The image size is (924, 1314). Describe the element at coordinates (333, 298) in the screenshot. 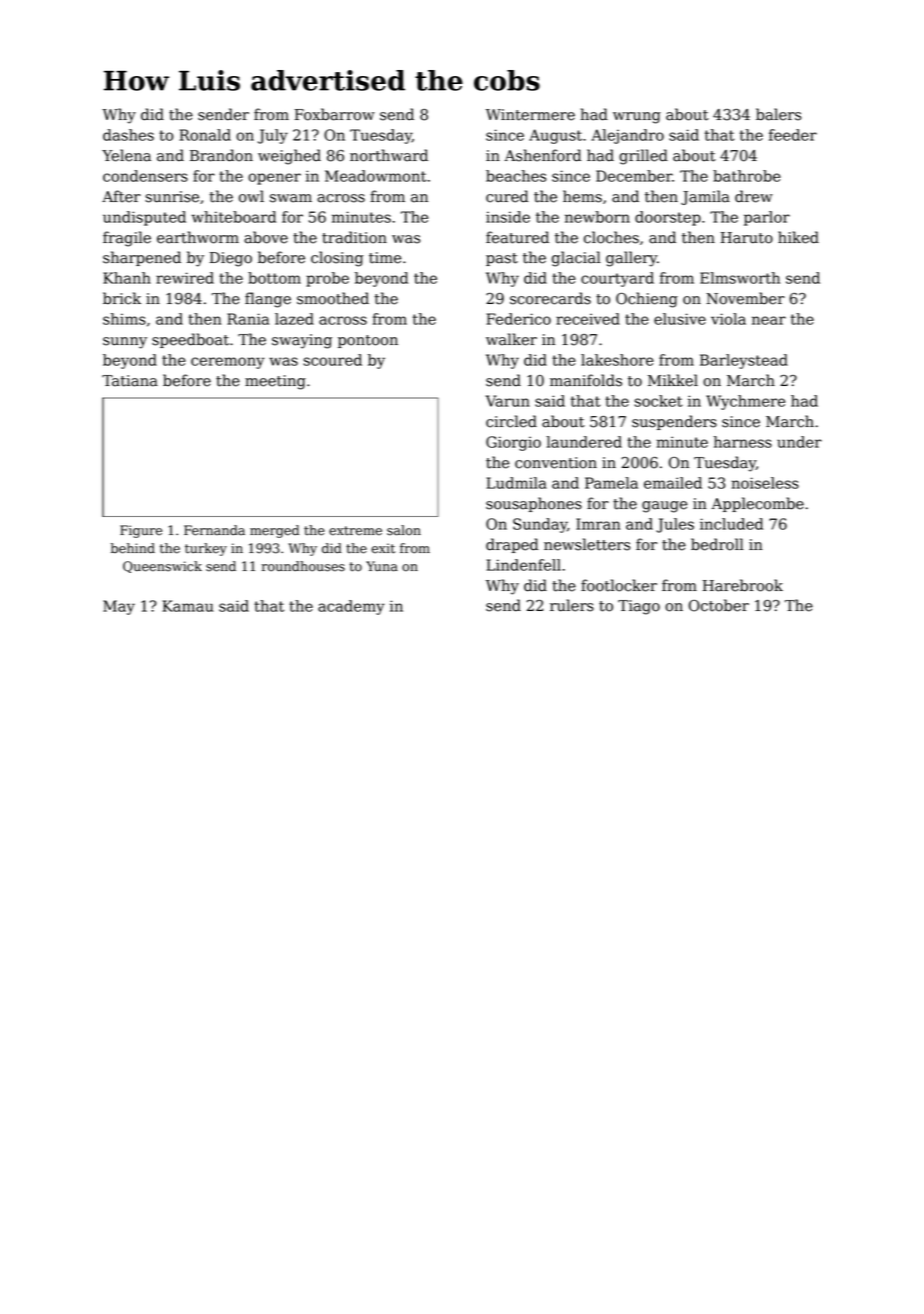

I see `smoothed` at that location.
